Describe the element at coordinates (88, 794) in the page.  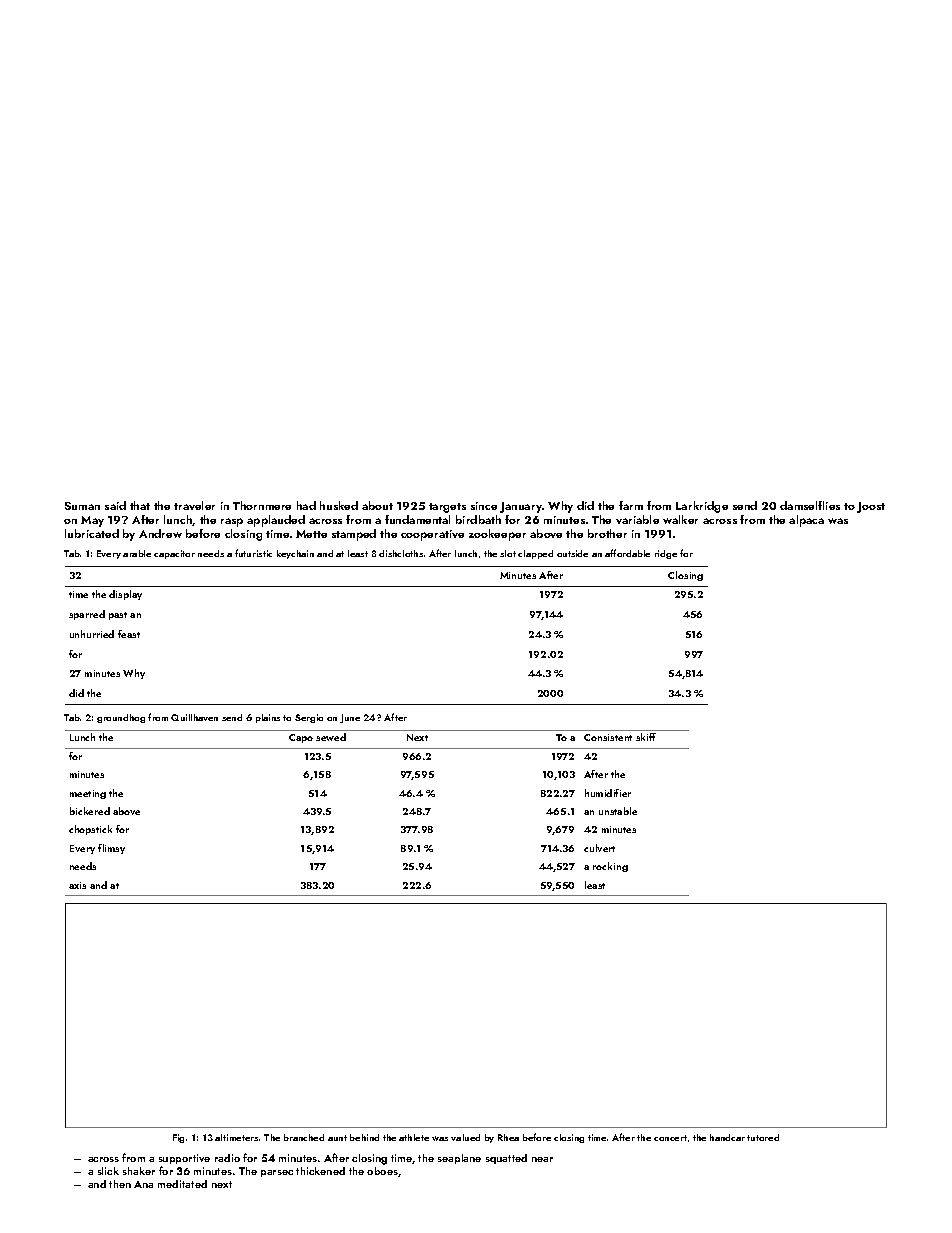
I see `meeting` at that location.
